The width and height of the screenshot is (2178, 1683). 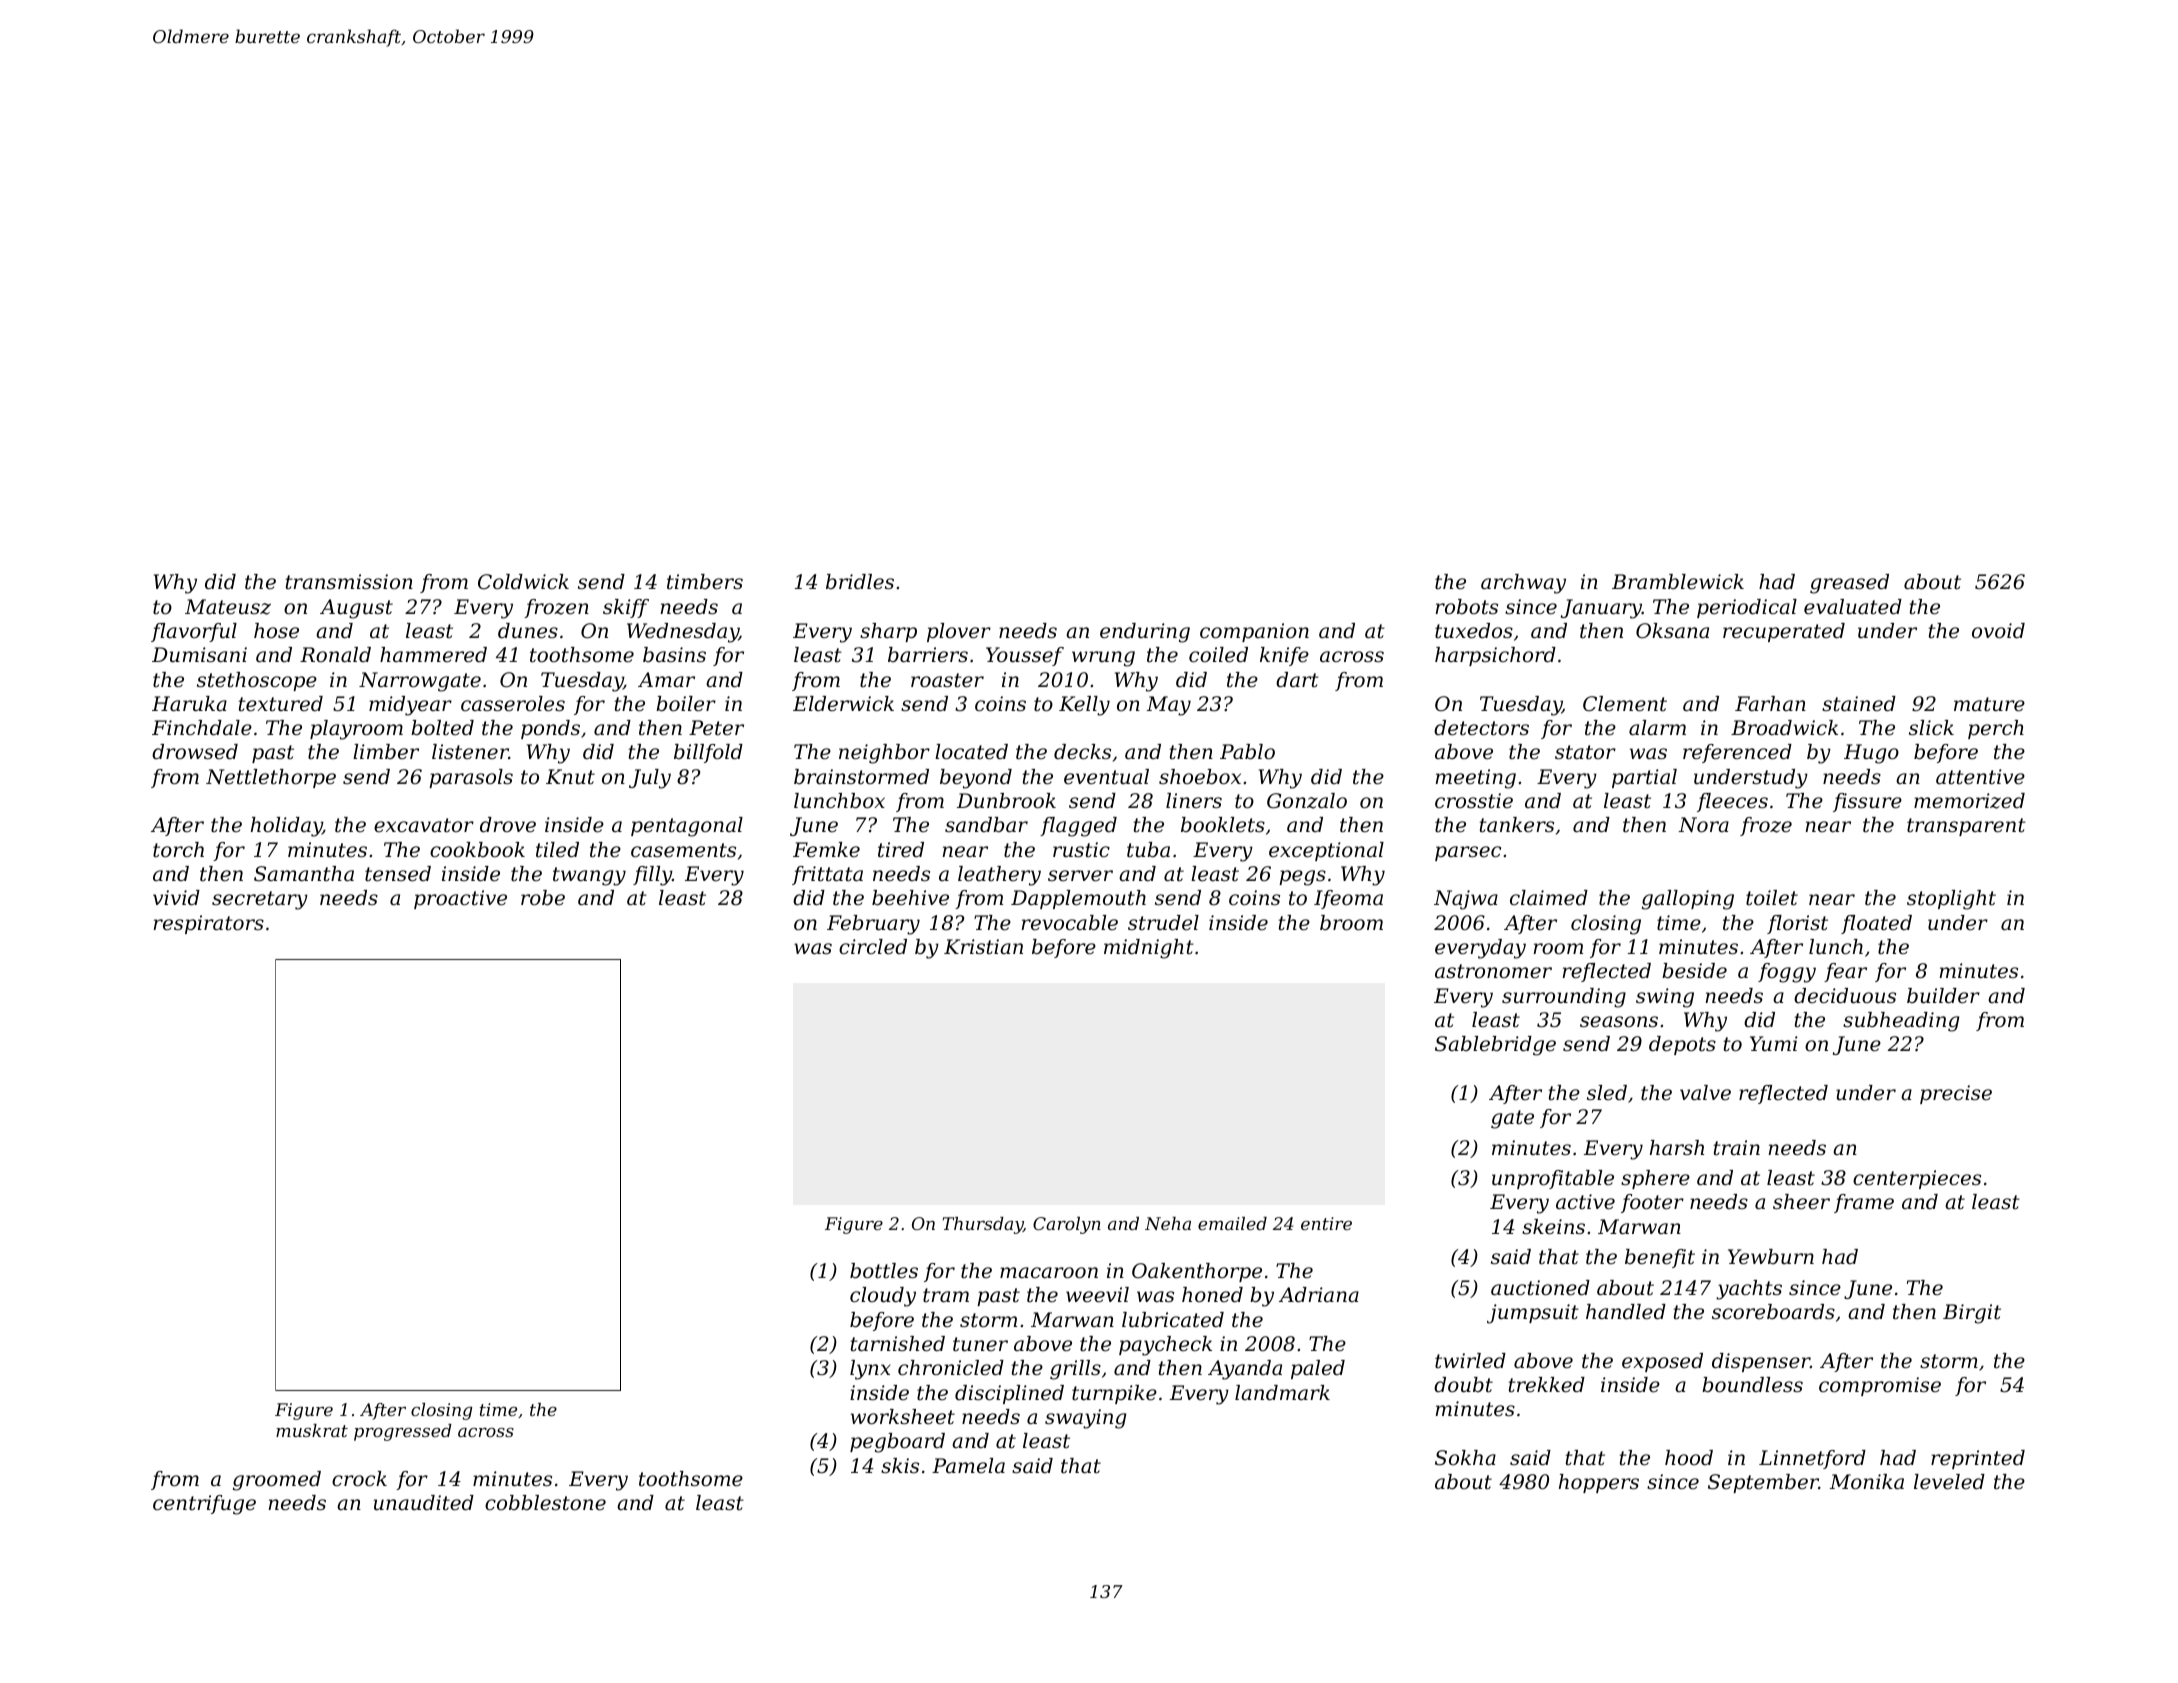 What do you see at coordinates (860, 582) in the screenshot?
I see `bridles` at bounding box center [860, 582].
